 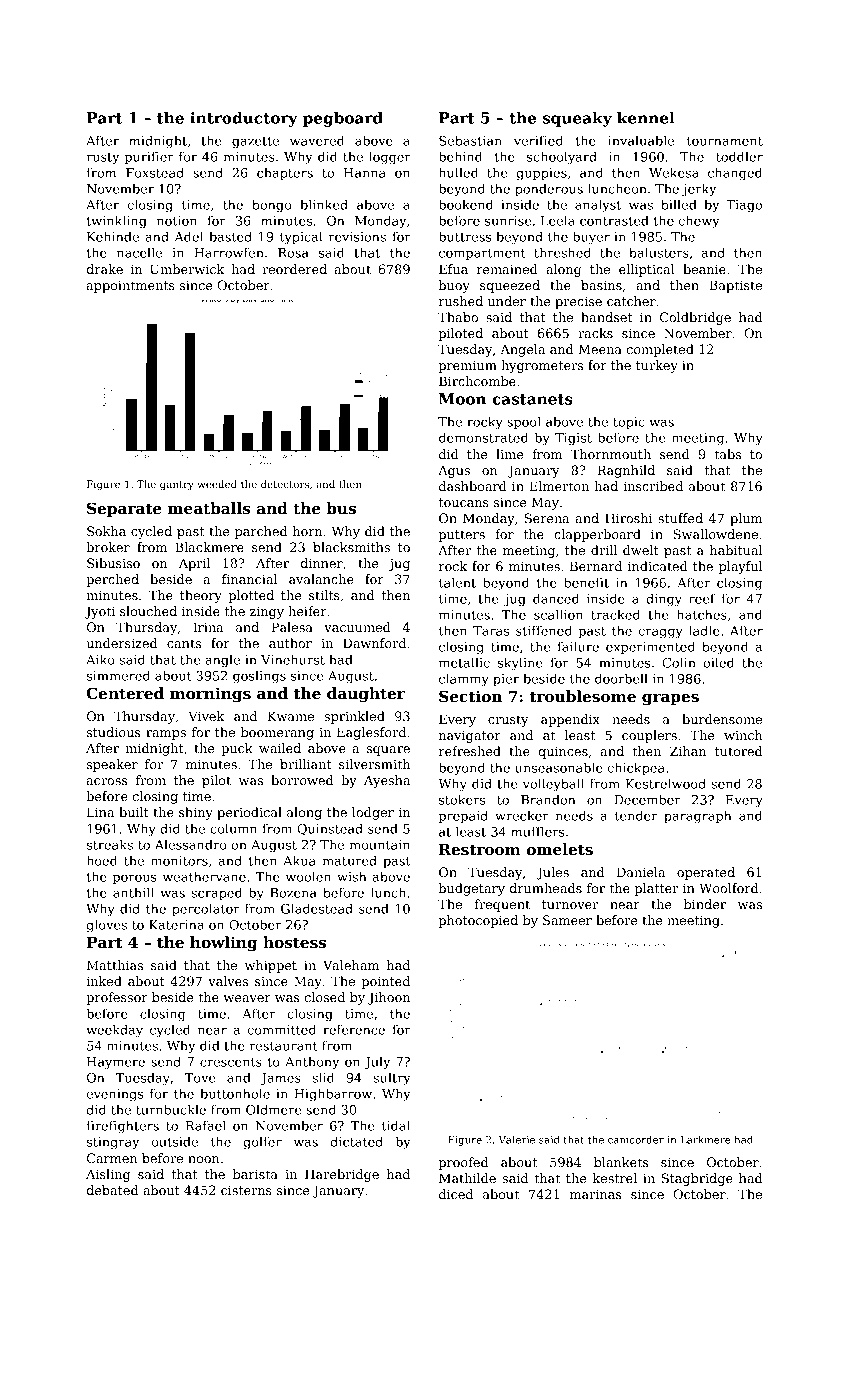 I want to click on reordered, so click(x=294, y=269).
